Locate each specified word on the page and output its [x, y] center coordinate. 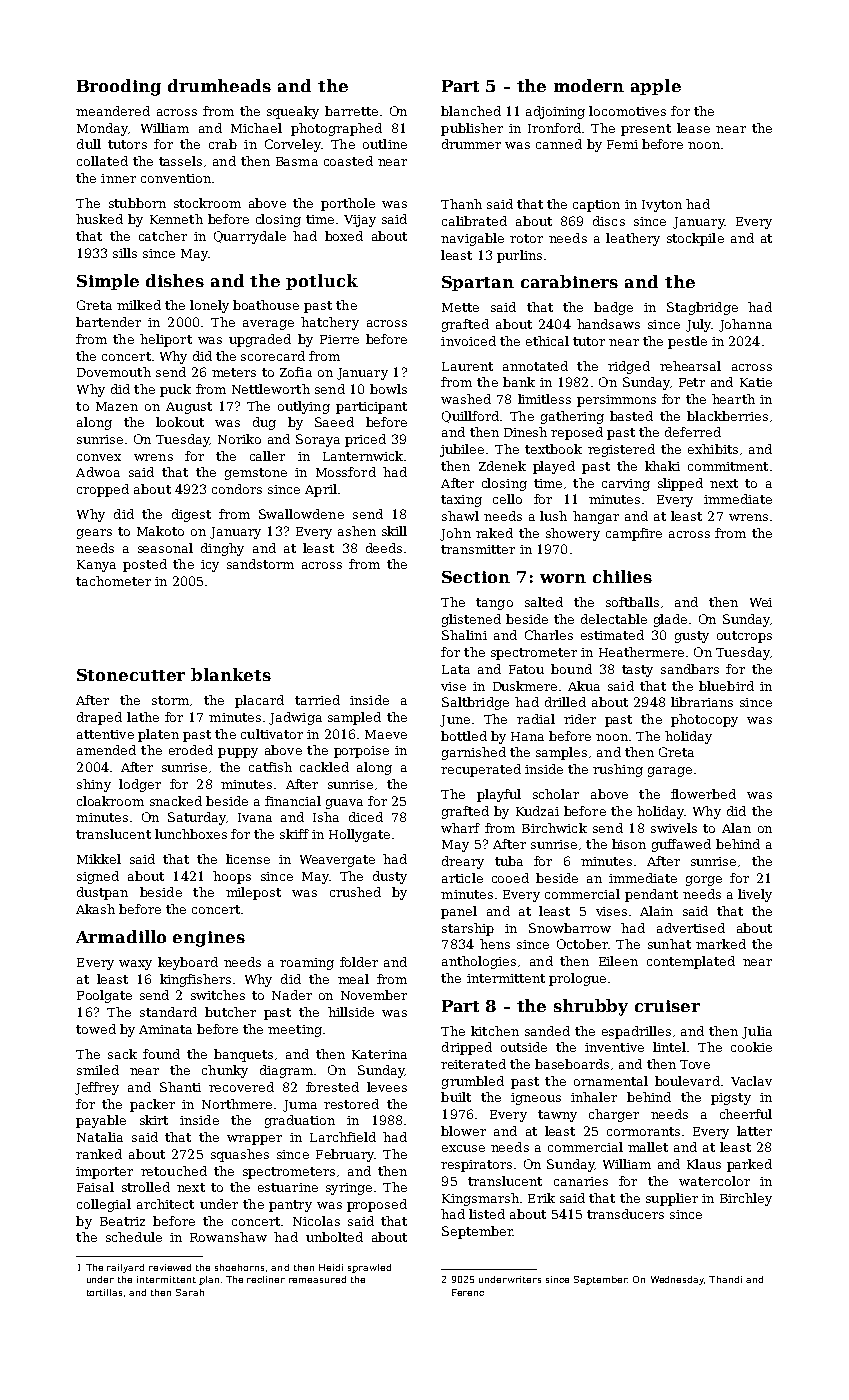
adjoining [555, 112]
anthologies [479, 962]
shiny [94, 785]
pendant [651, 895]
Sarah [190, 1292]
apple [656, 87]
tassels [180, 161]
